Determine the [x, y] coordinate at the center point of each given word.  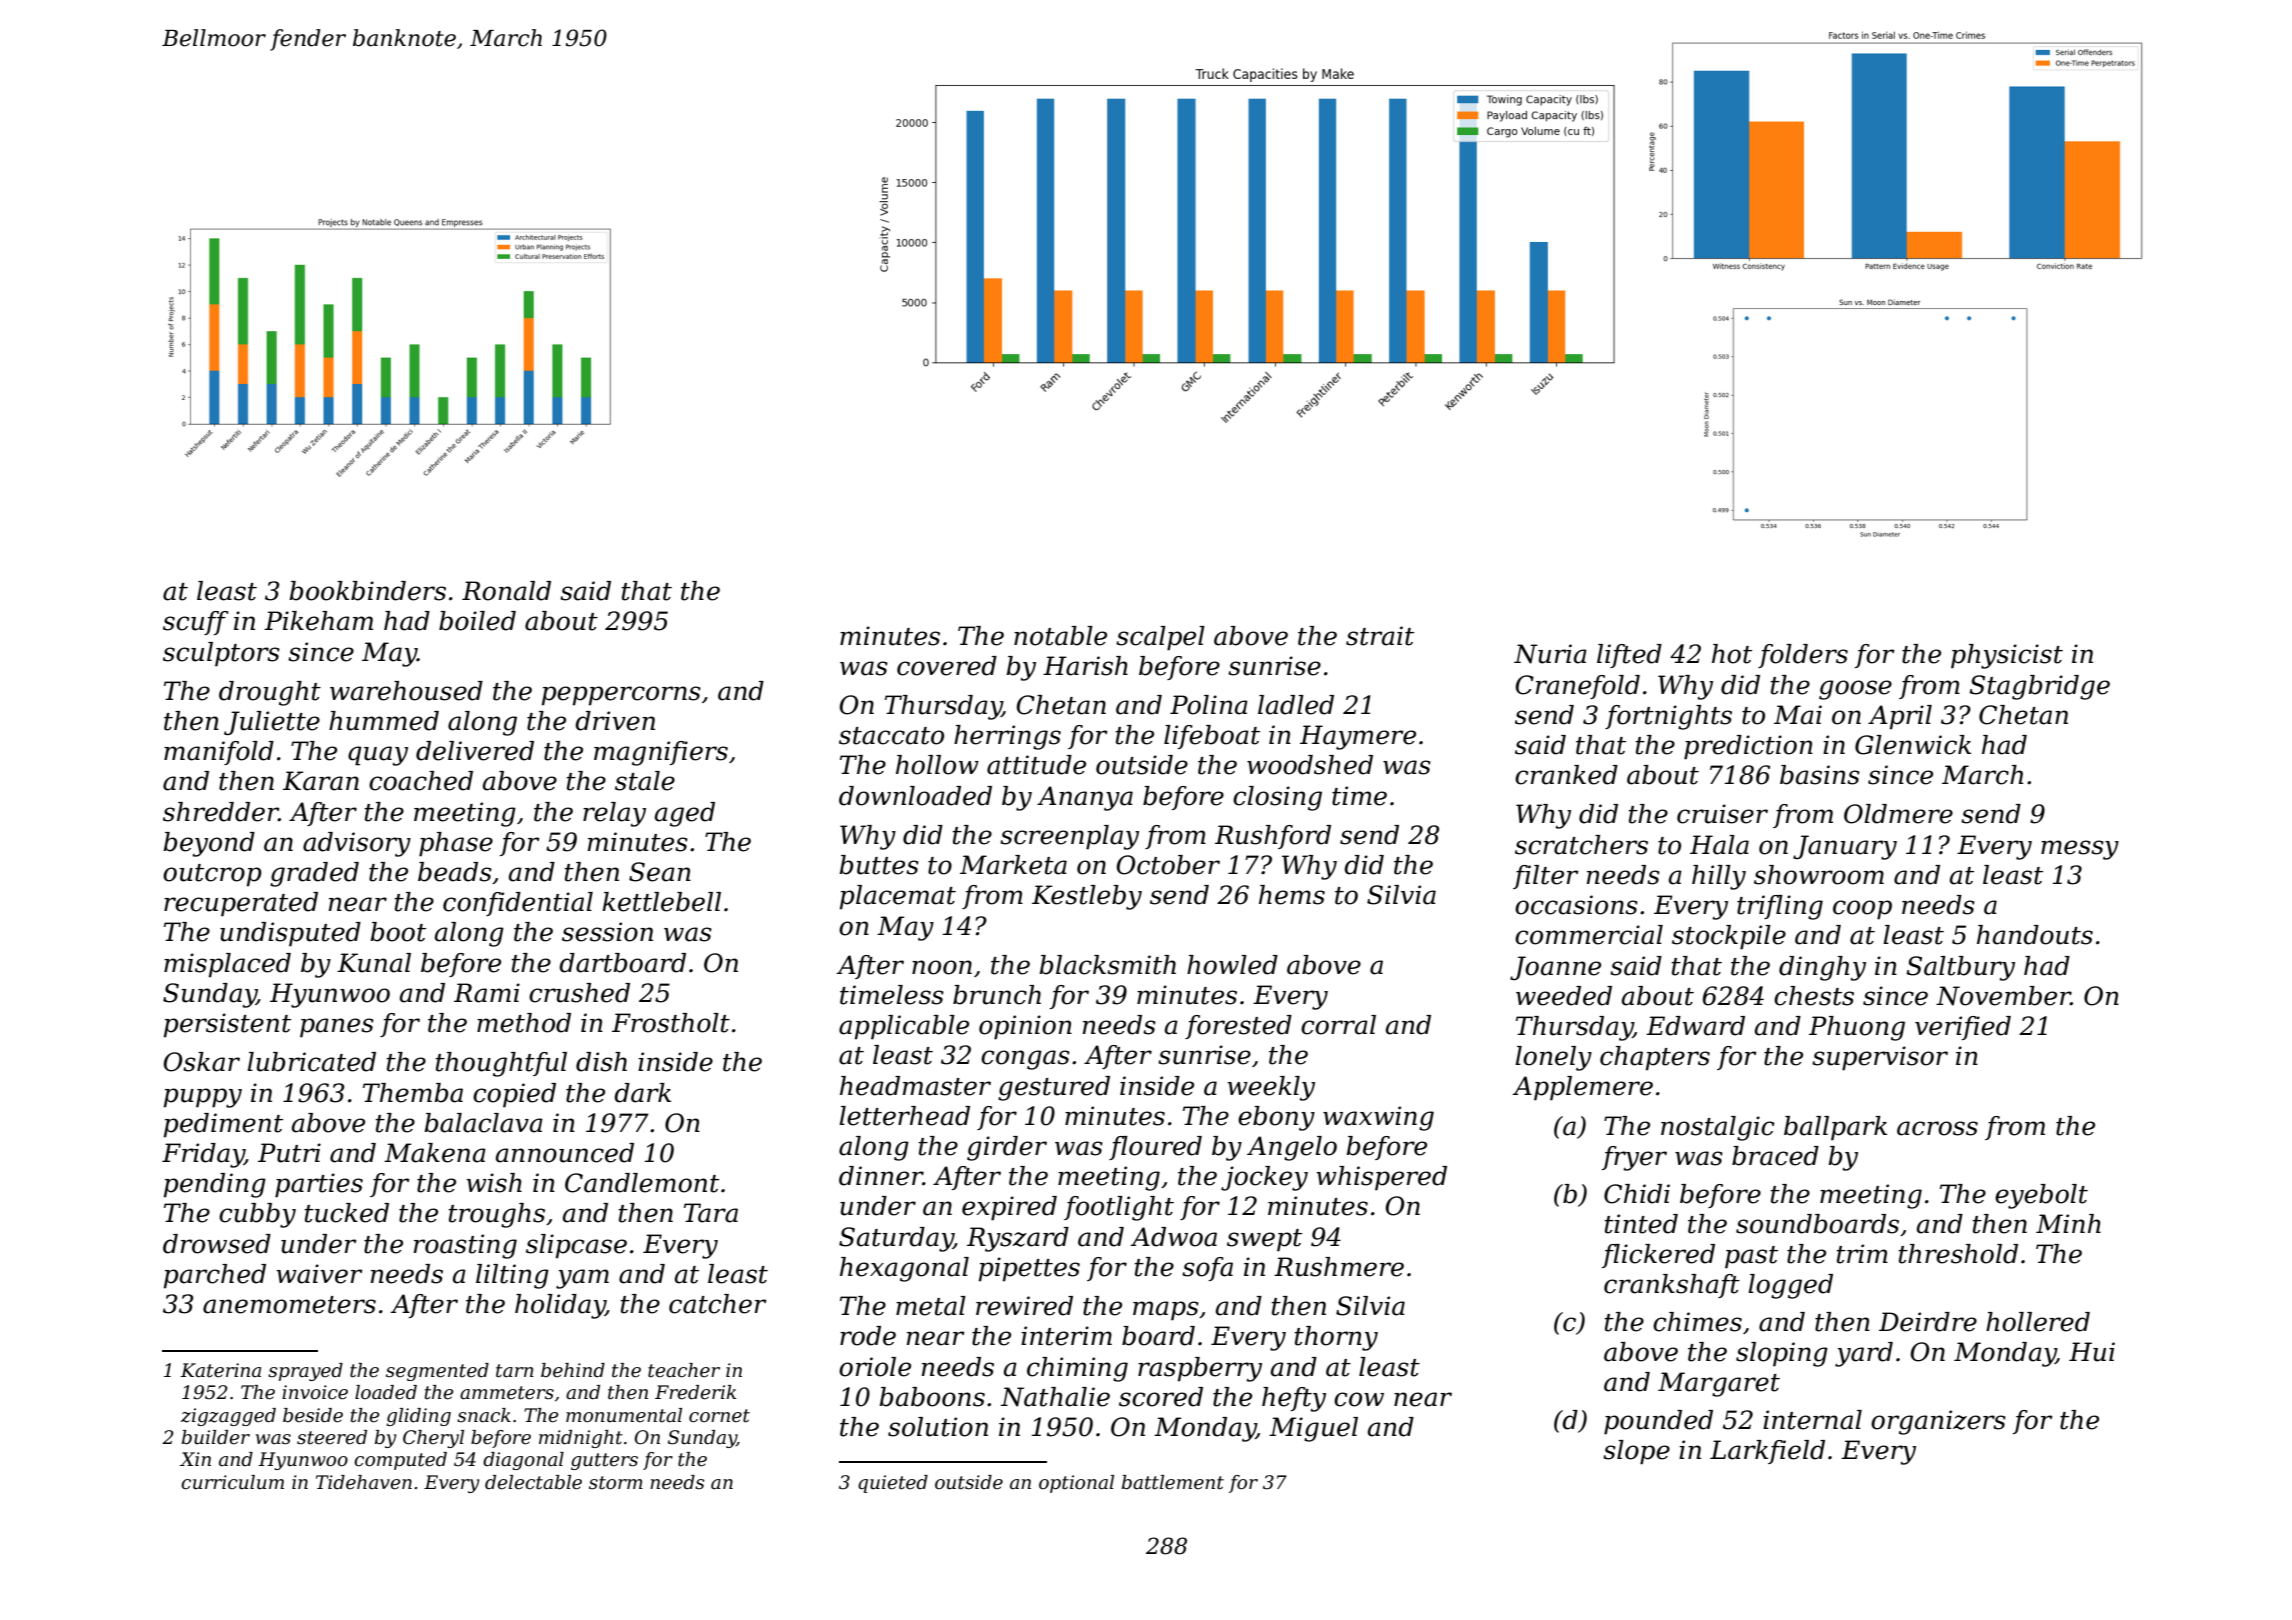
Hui [2092, 1352]
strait [1380, 636]
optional [1076, 1484]
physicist [2007, 656]
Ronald [506, 591]
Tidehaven [364, 1482]
